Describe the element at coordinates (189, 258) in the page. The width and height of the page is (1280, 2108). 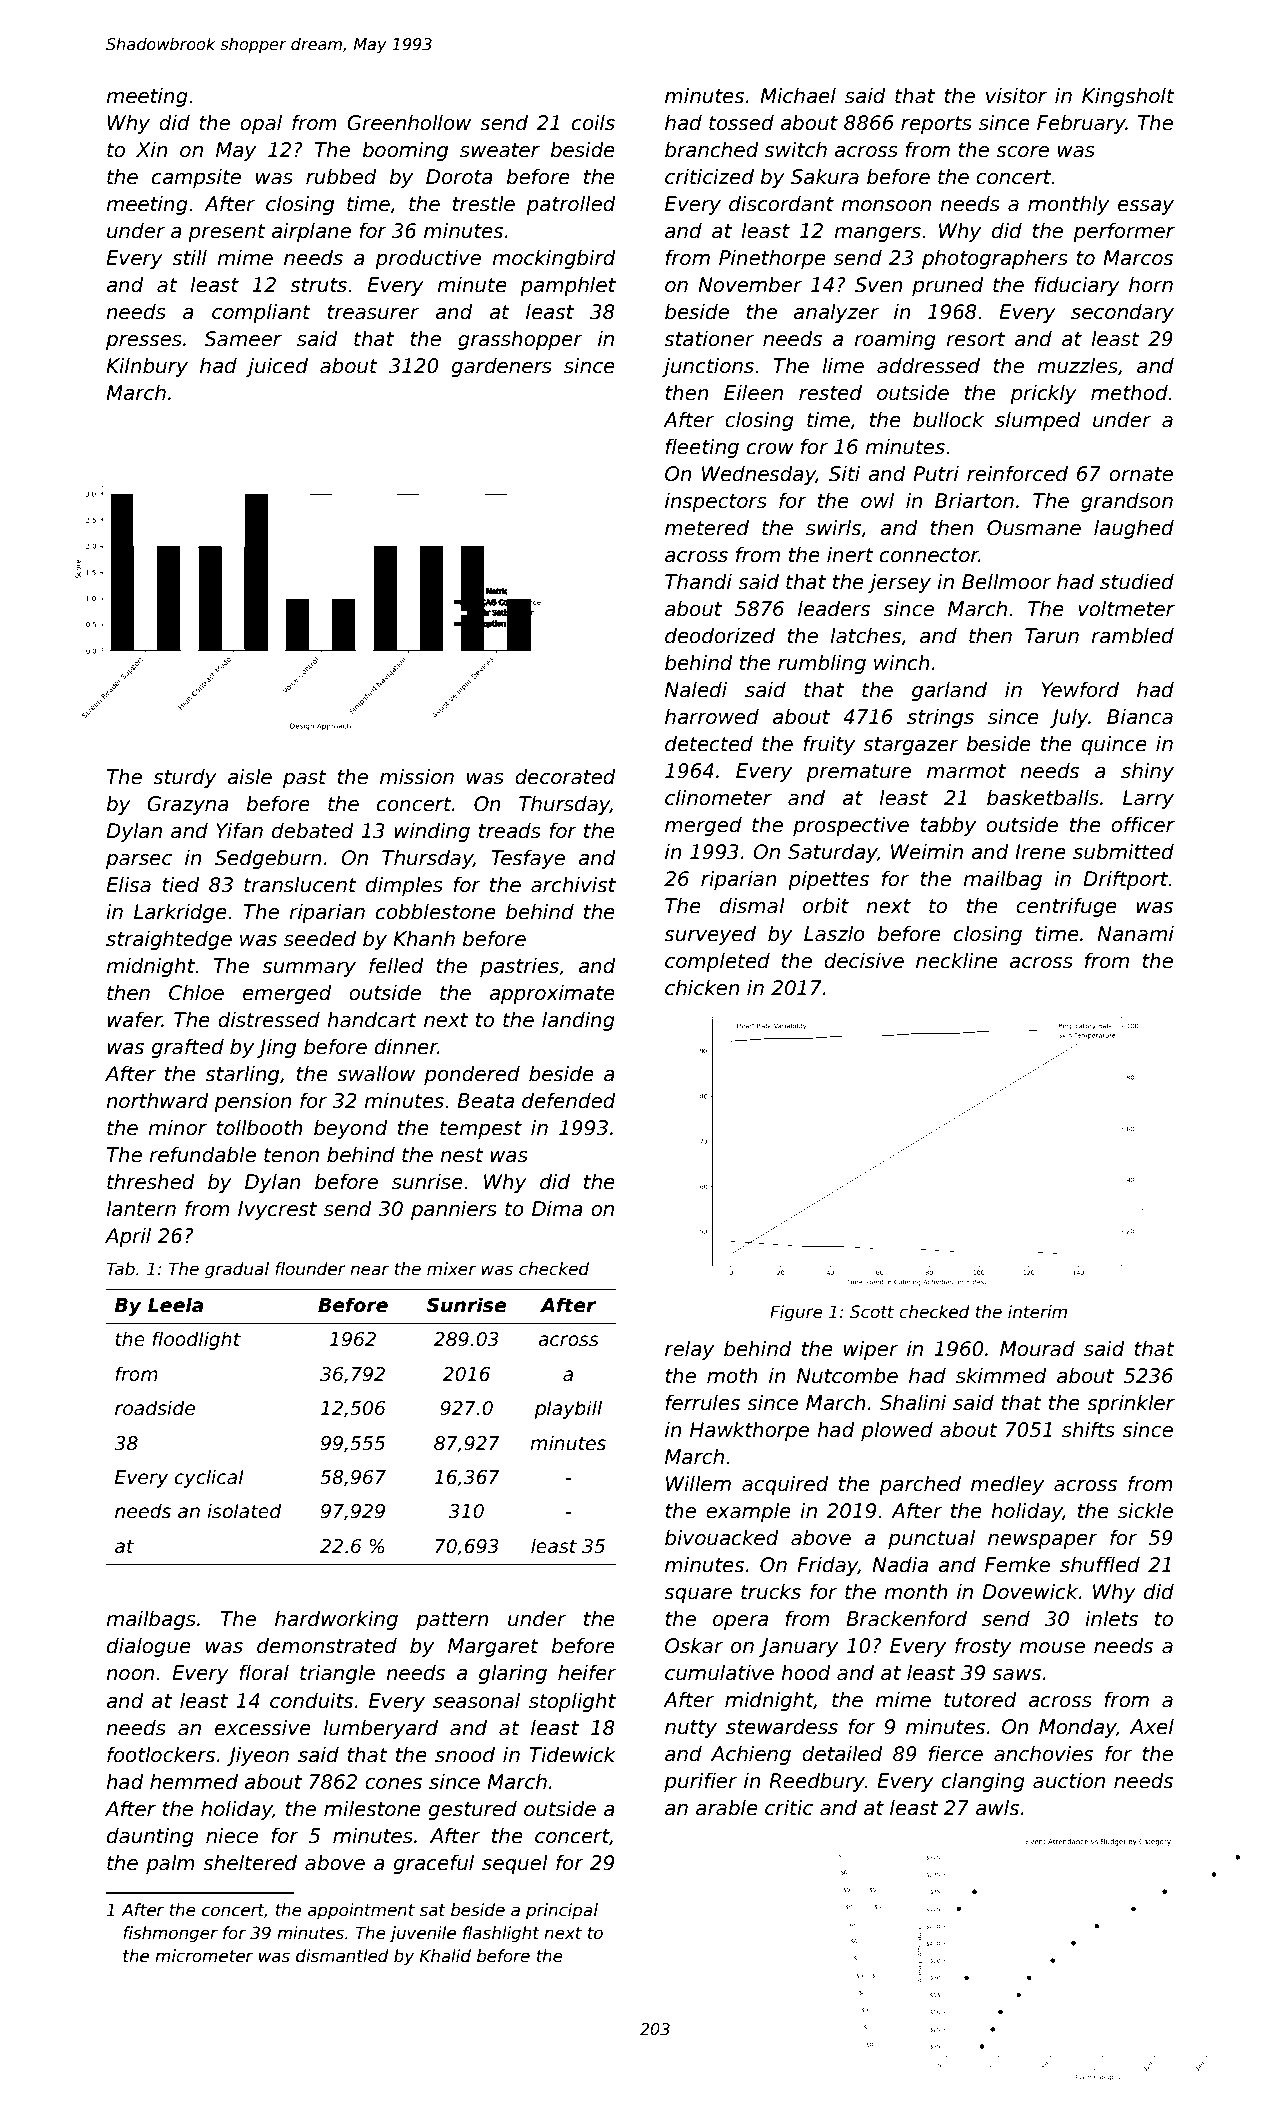
I see `still` at that location.
